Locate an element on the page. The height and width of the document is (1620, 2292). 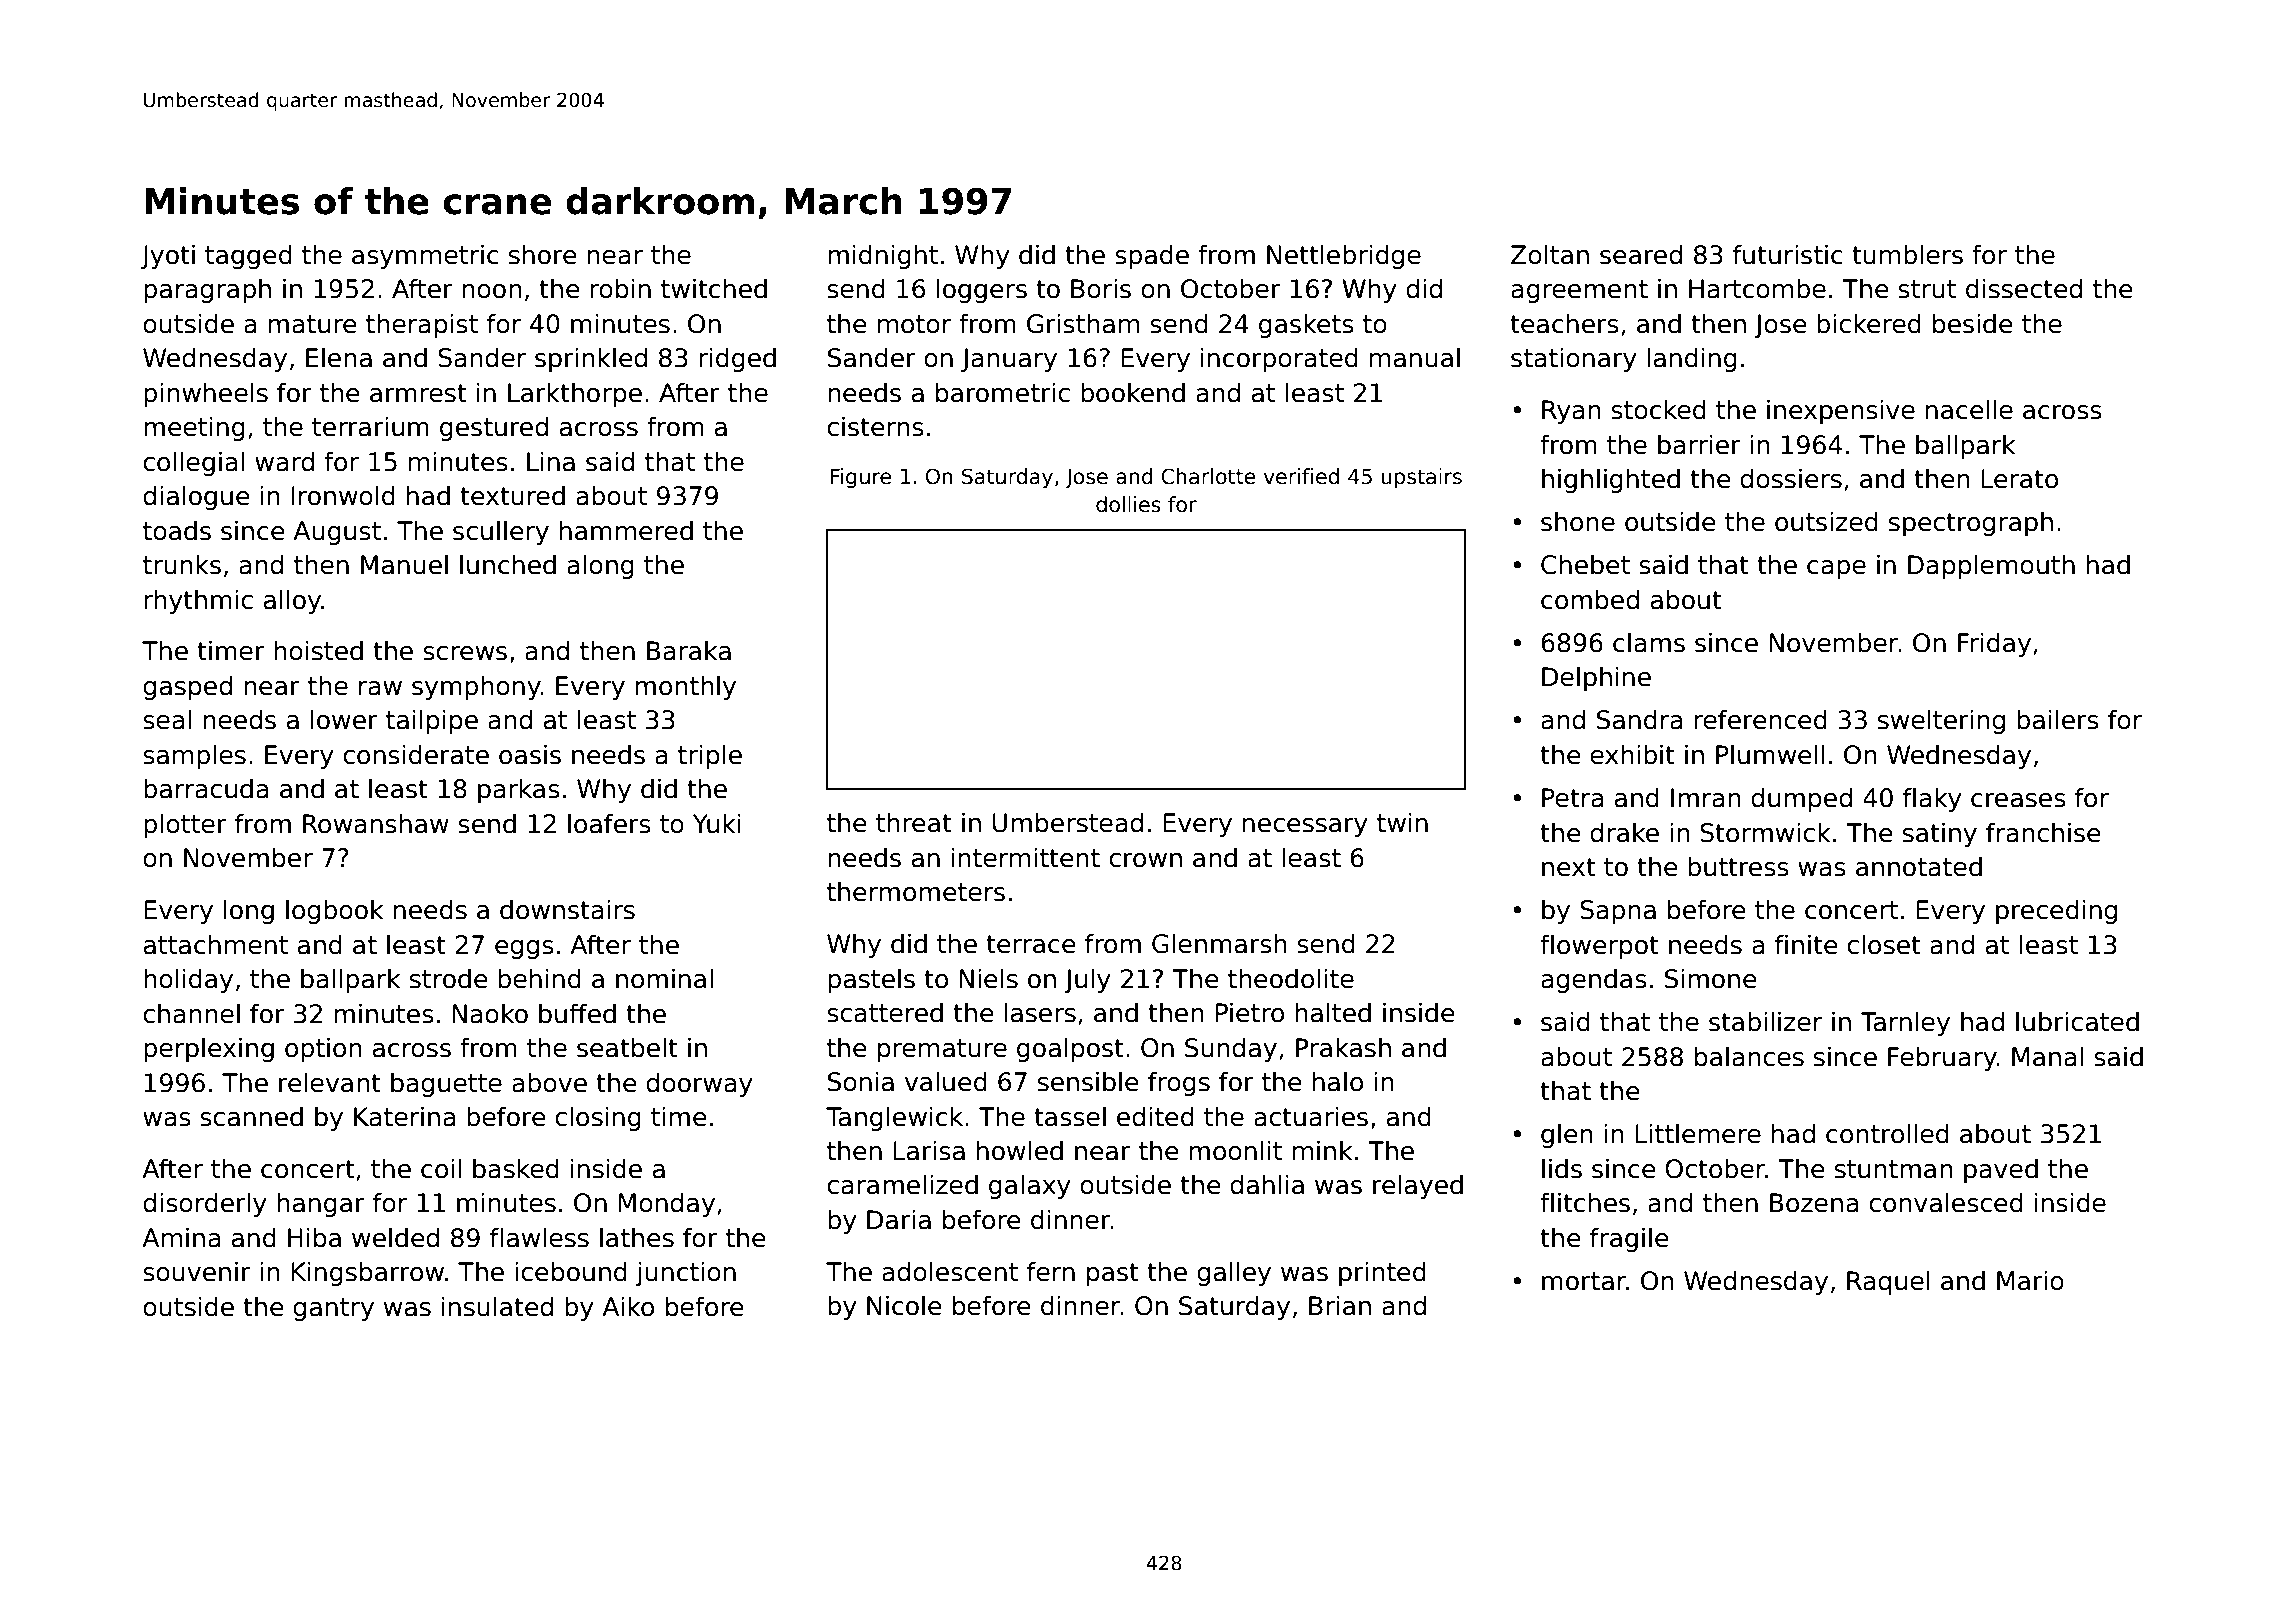
Charlotte is located at coordinates (1208, 476).
